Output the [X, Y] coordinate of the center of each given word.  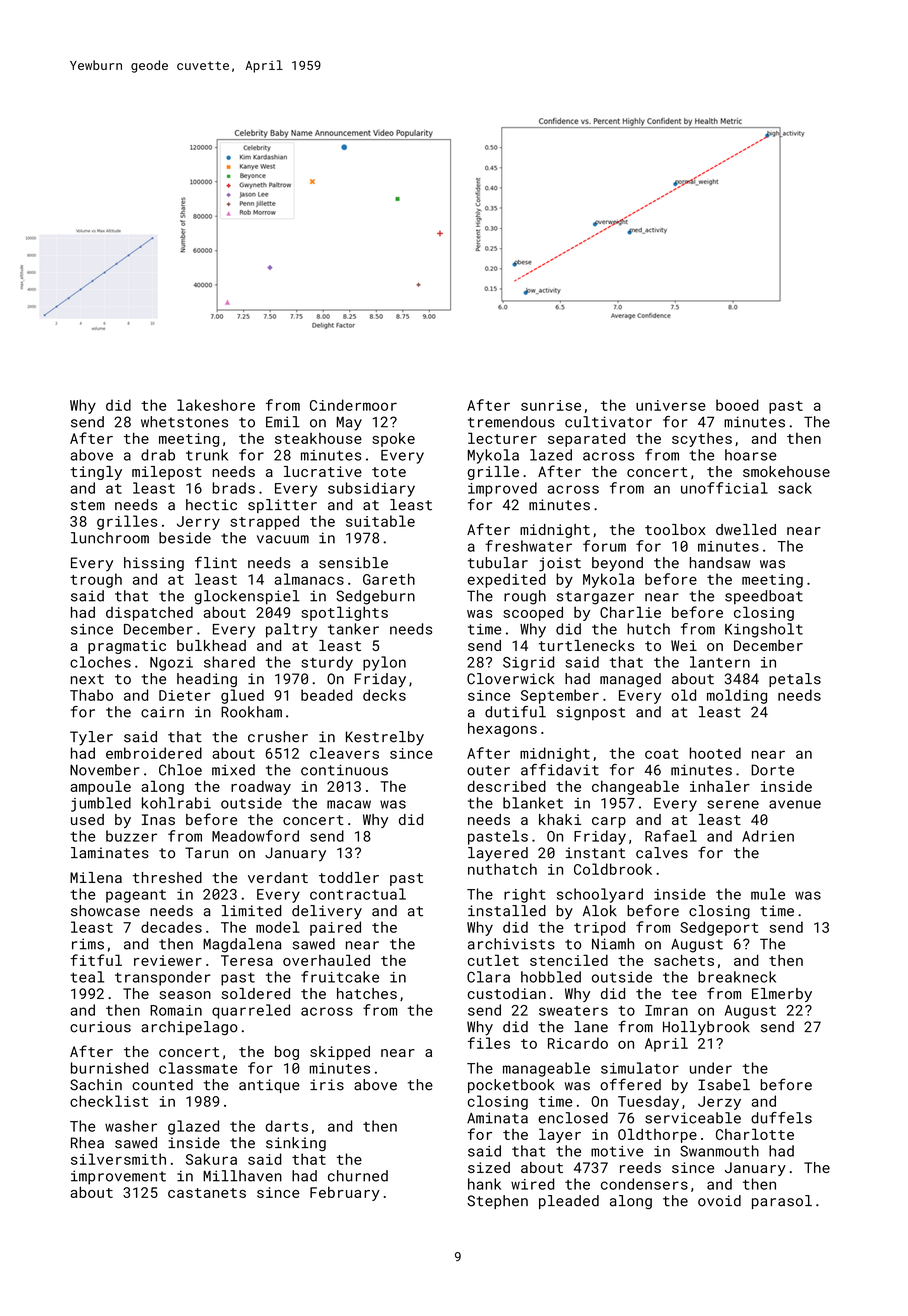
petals [795, 680]
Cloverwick [511, 679]
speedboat [764, 597]
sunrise [551, 405]
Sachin [96, 1085]
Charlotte [755, 1134]
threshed [167, 877]
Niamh [613, 944]
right [524, 895]
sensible [353, 563]
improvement [118, 1177]
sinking [296, 1144]
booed [737, 405]
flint [216, 562]
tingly [96, 473]
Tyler [91, 738]
